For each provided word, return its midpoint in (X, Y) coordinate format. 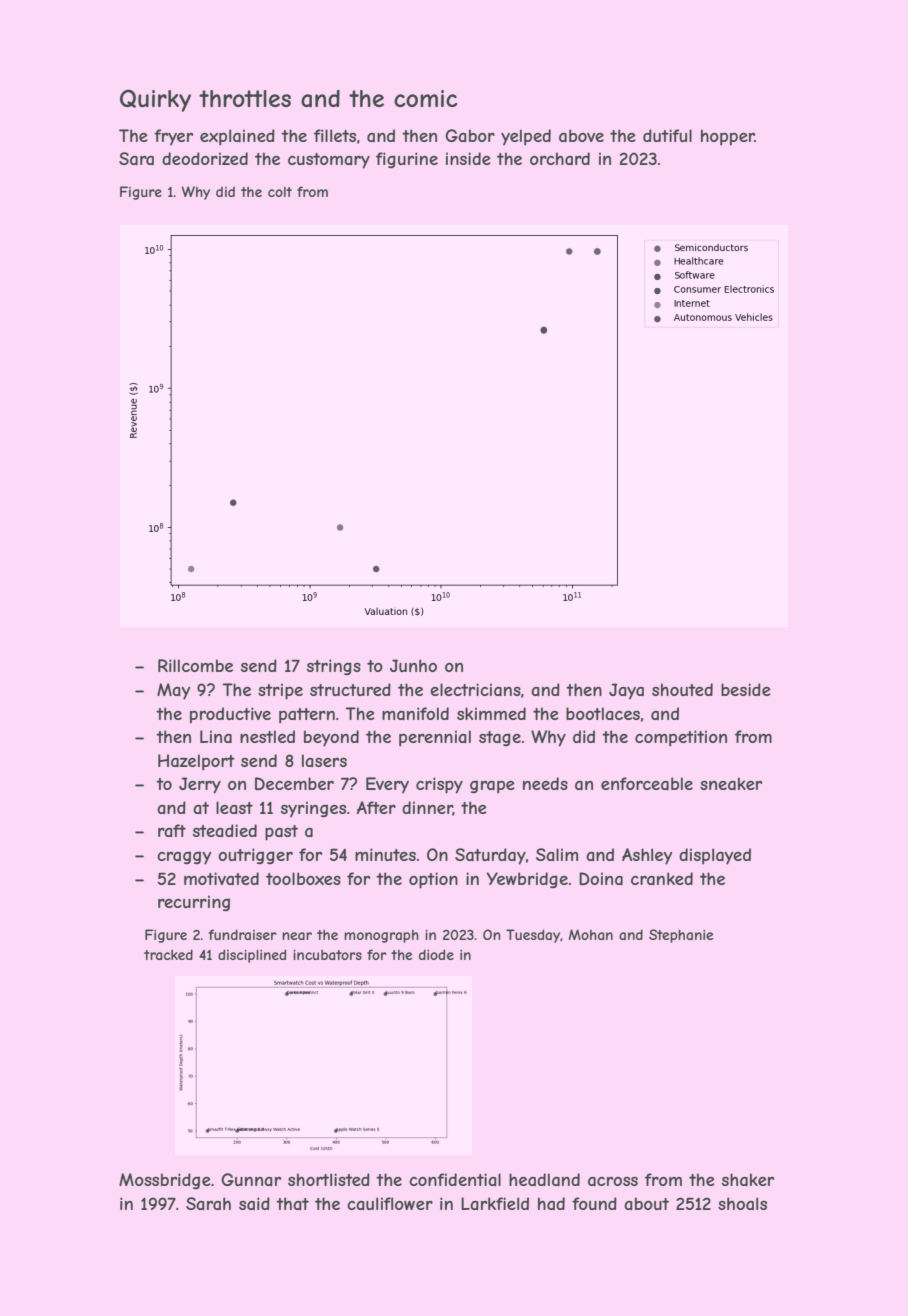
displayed (715, 856)
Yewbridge (527, 880)
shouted (682, 689)
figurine (407, 160)
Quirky (155, 100)
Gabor (470, 135)
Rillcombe (195, 665)
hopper (728, 137)
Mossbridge (165, 1181)
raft (172, 830)
